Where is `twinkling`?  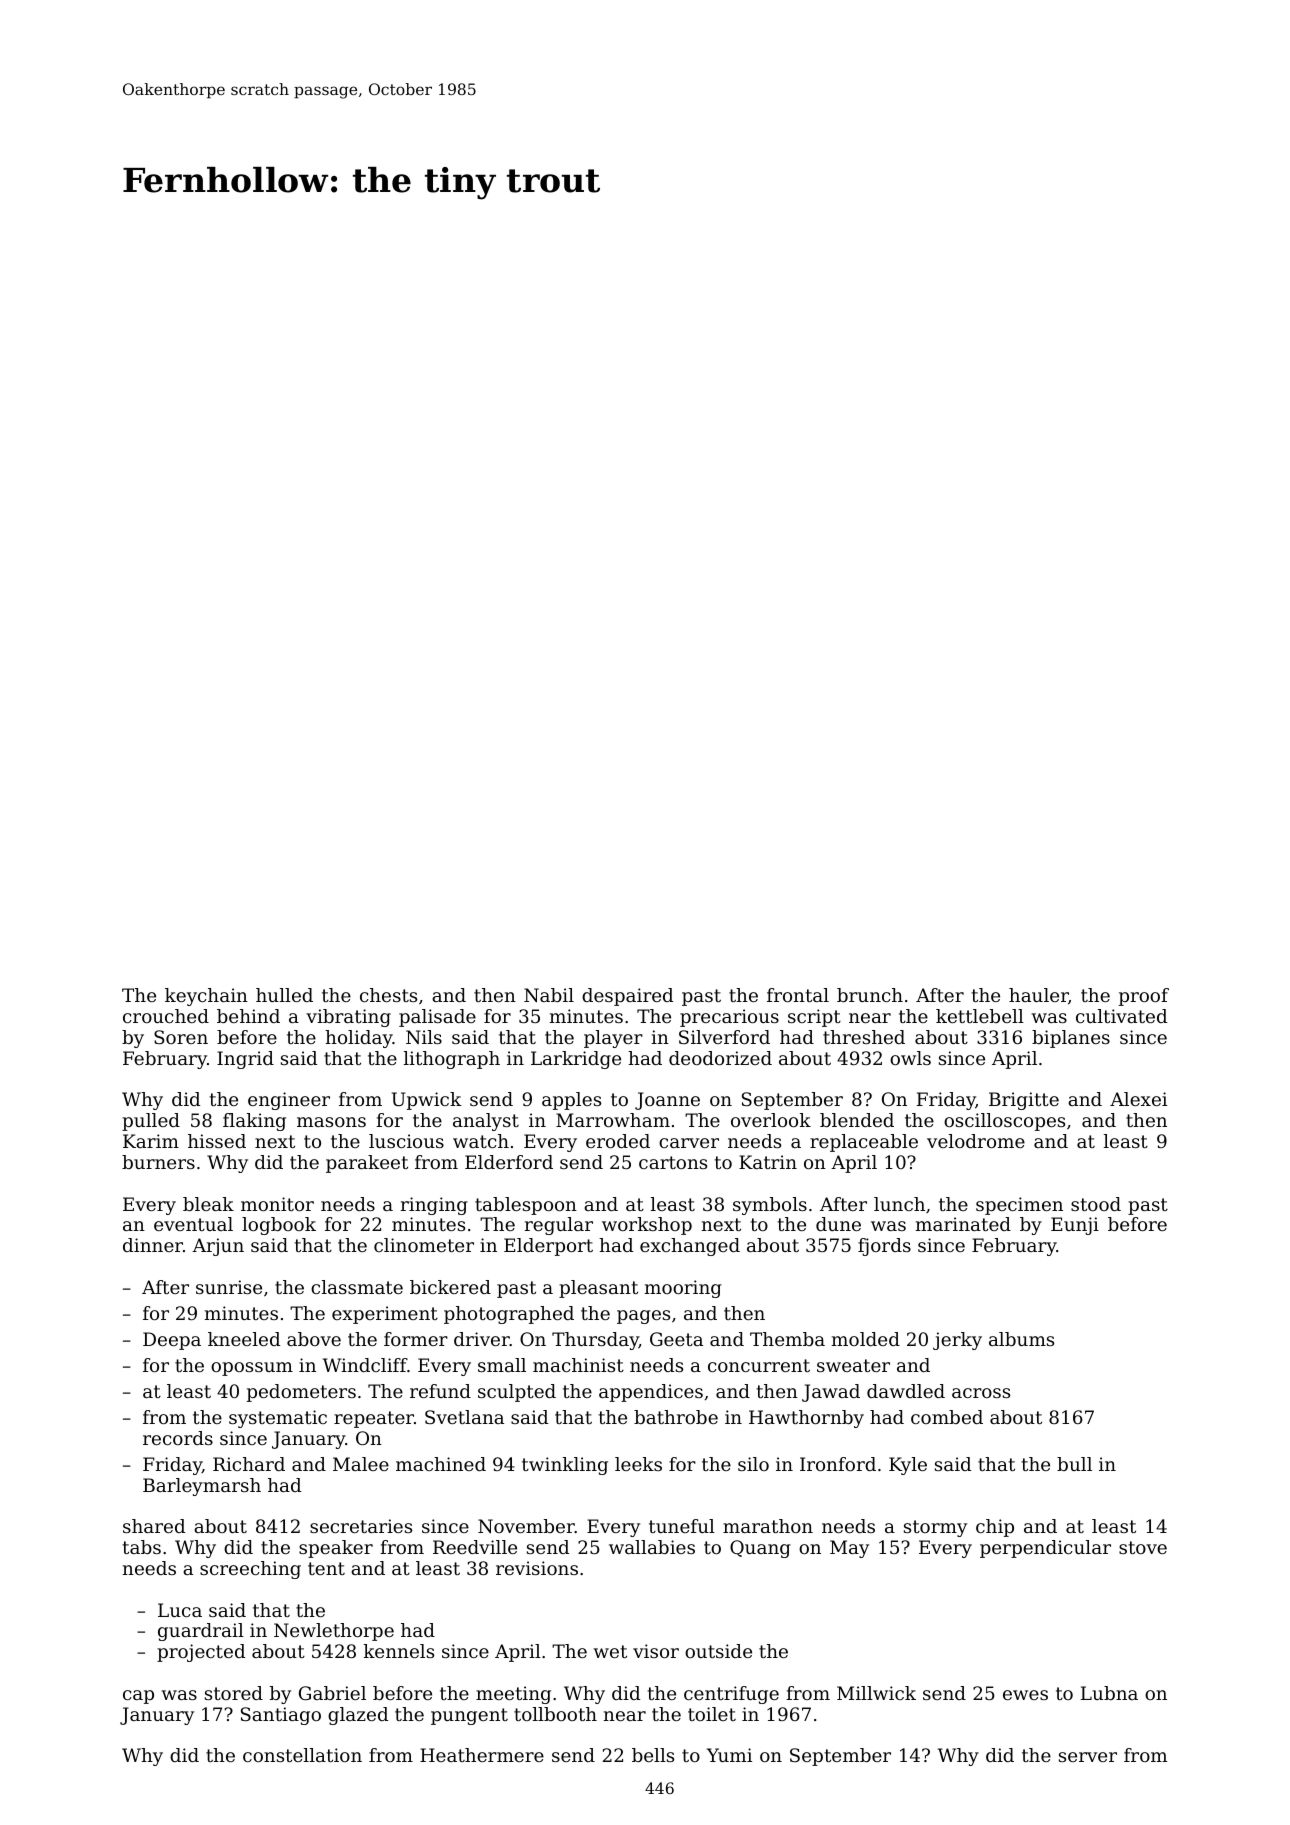 twinkling is located at coordinates (565, 1466).
